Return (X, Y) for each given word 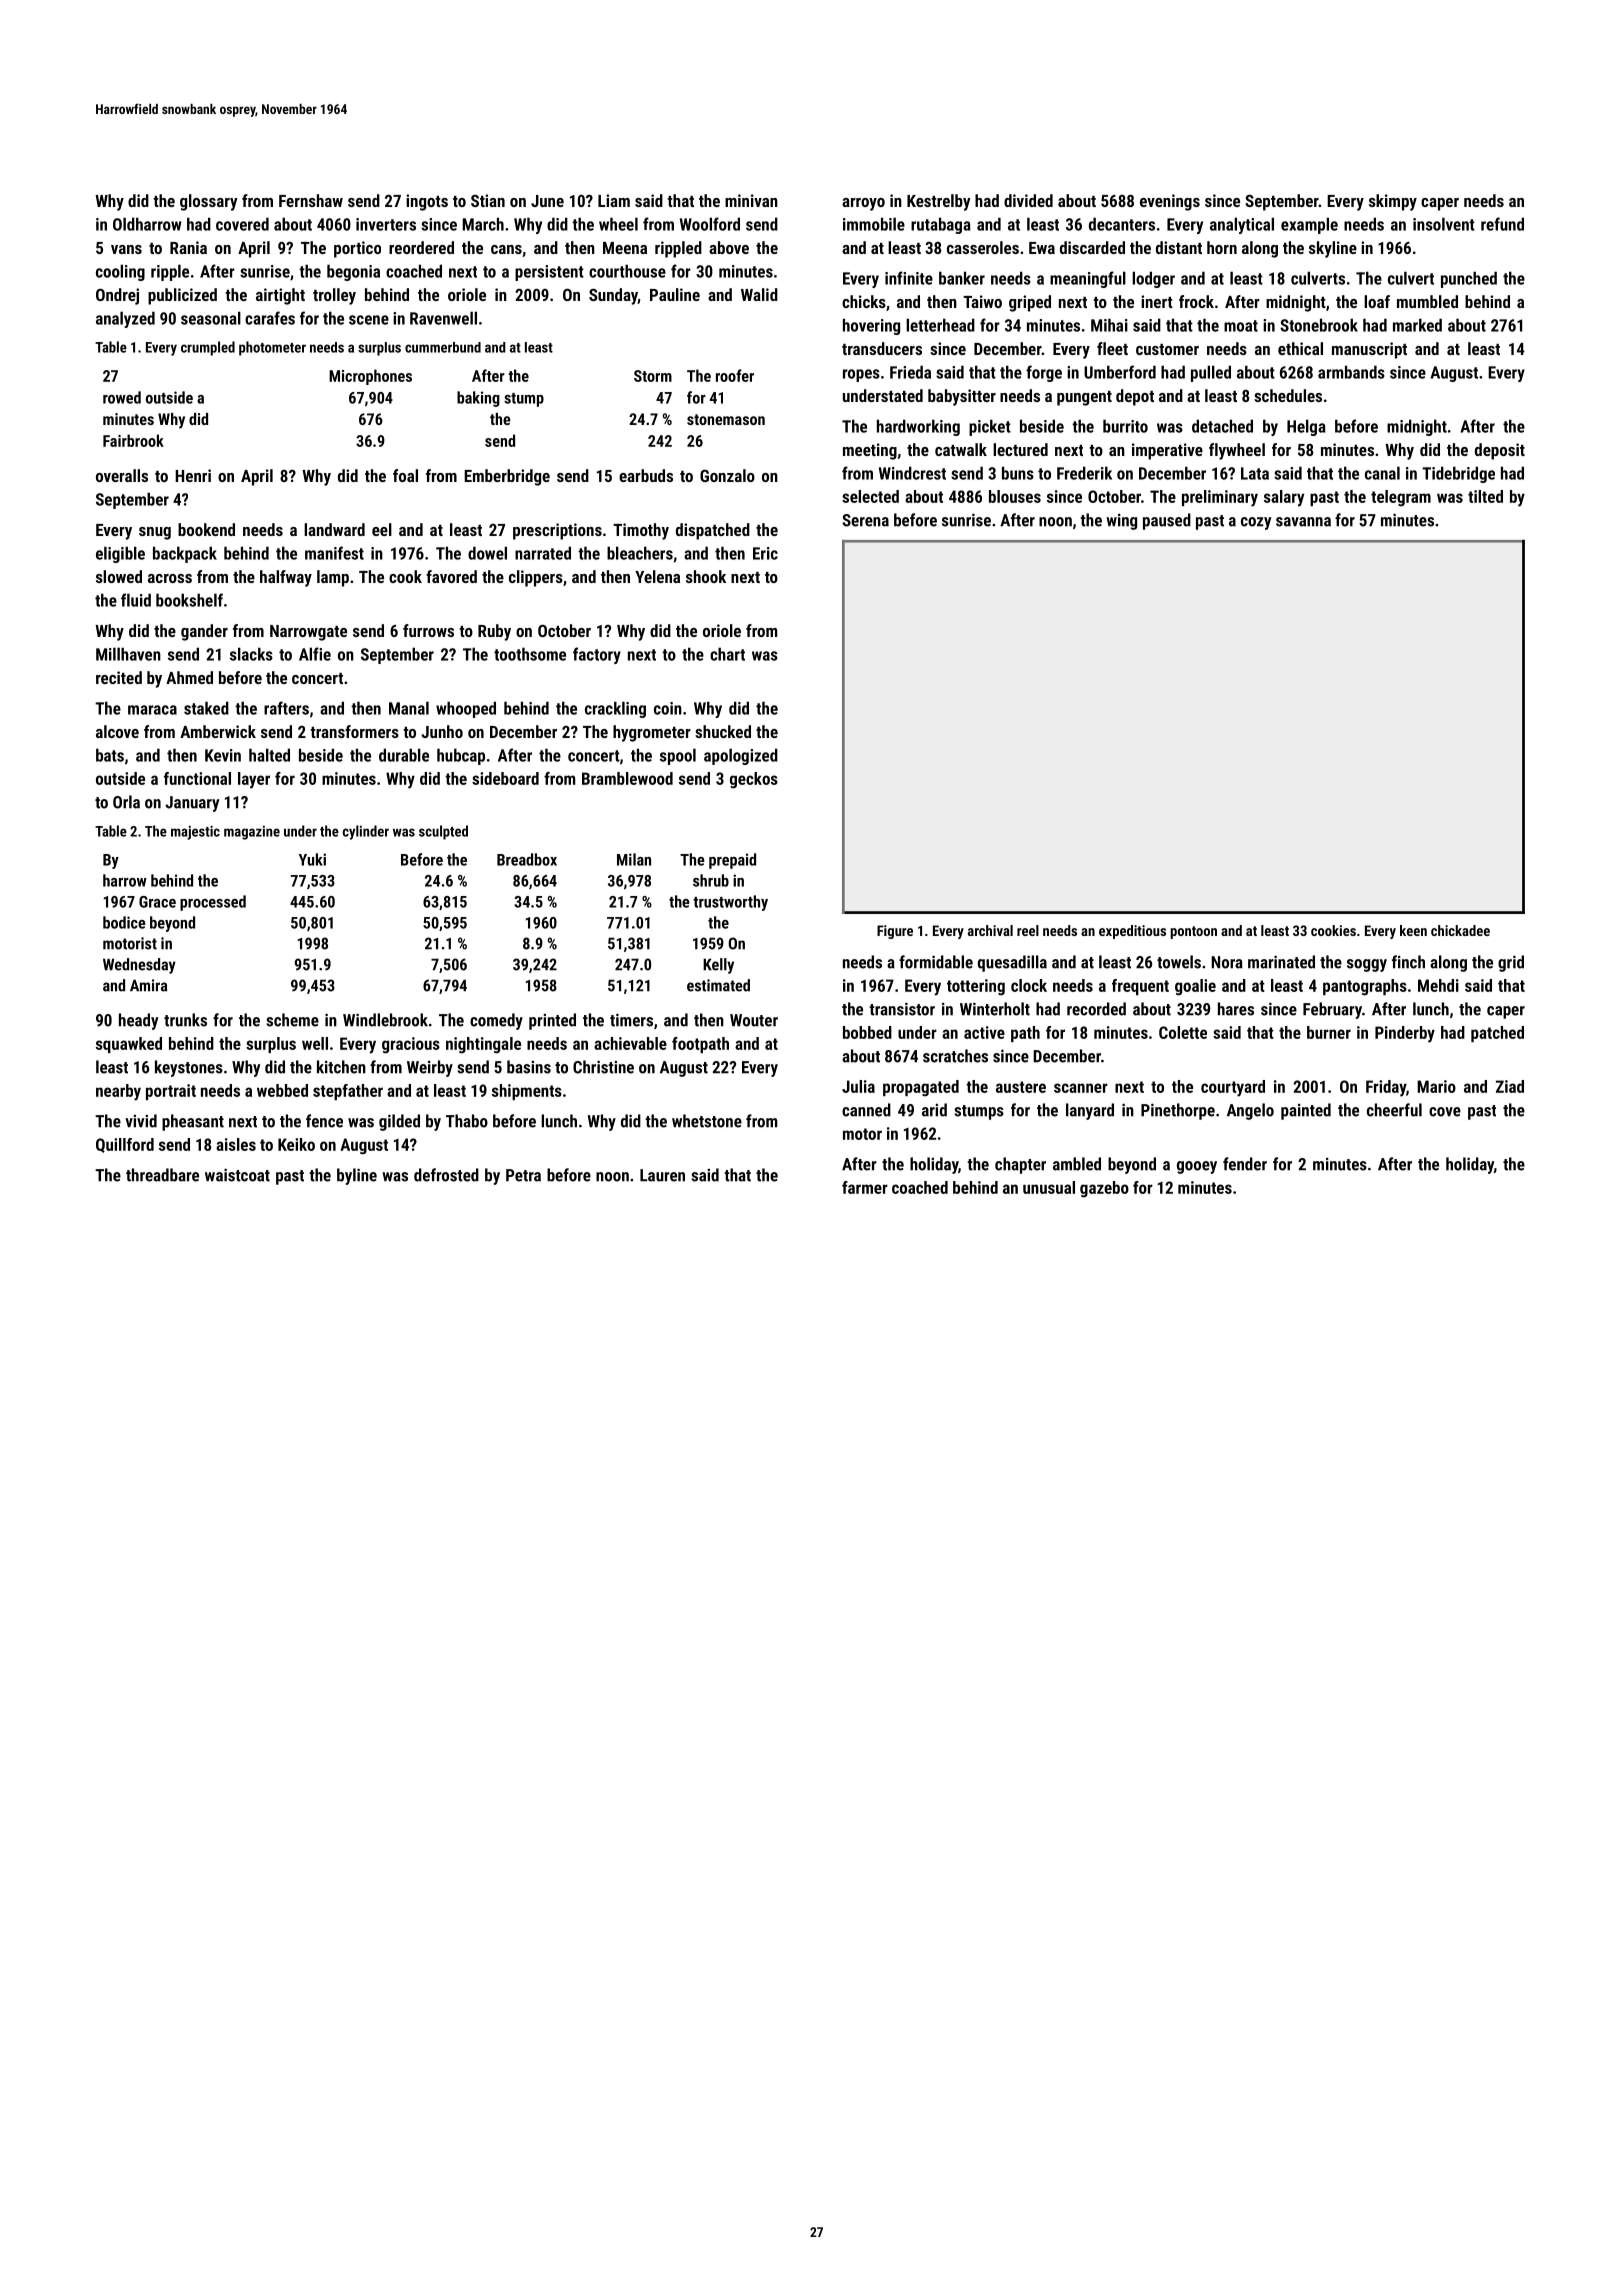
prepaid (732, 861)
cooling (120, 272)
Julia (858, 1086)
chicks (864, 301)
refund (1502, 224)
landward (334, 529)
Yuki (312, 859)
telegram (1401, 498)
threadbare (162, 1175)
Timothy (641, 531)
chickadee (1460, 930)
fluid (136, 600)
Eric (765, 553)
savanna (1303, 522)
